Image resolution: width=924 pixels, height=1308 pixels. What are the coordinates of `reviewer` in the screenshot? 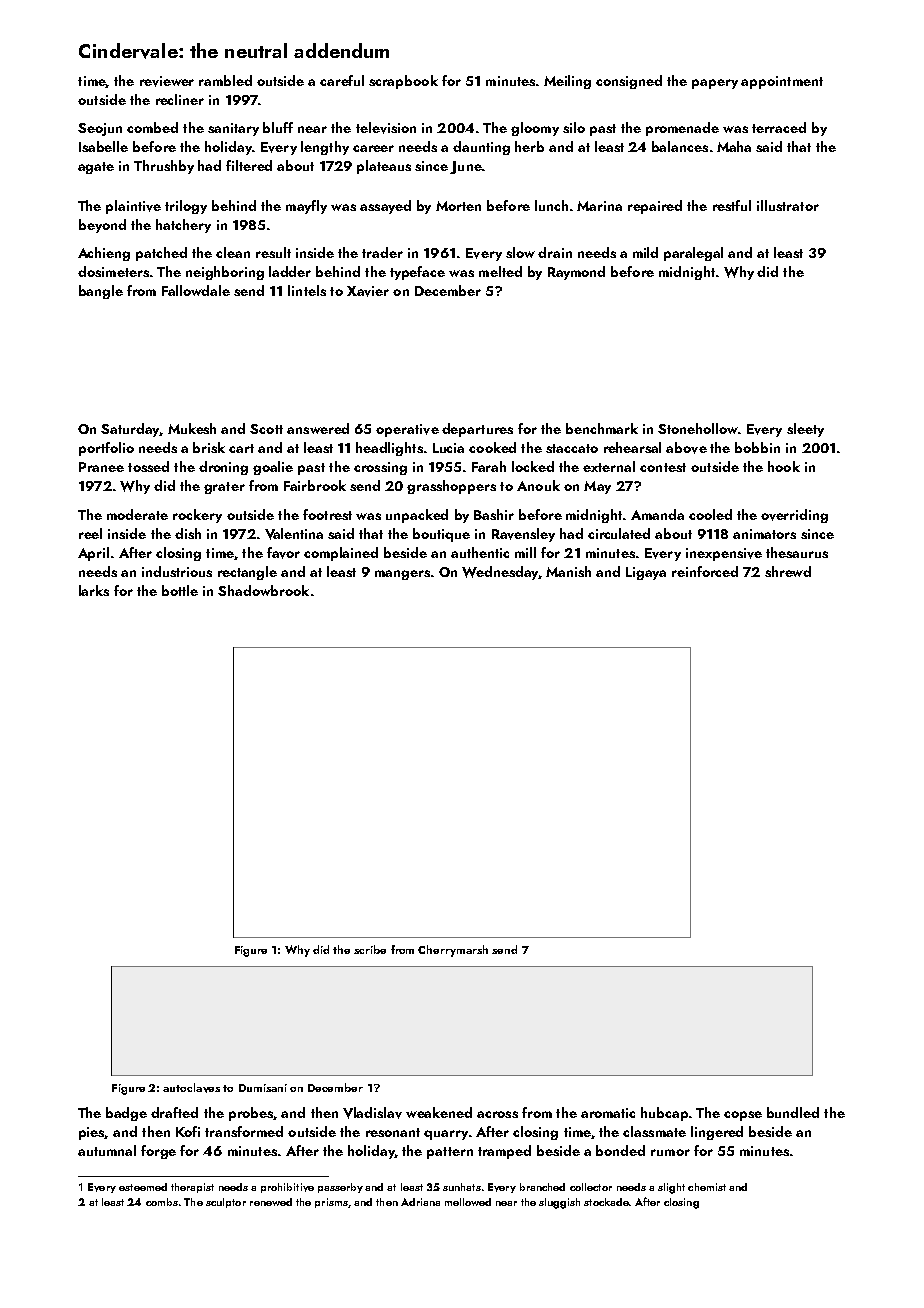 It's located at (167, 81).
